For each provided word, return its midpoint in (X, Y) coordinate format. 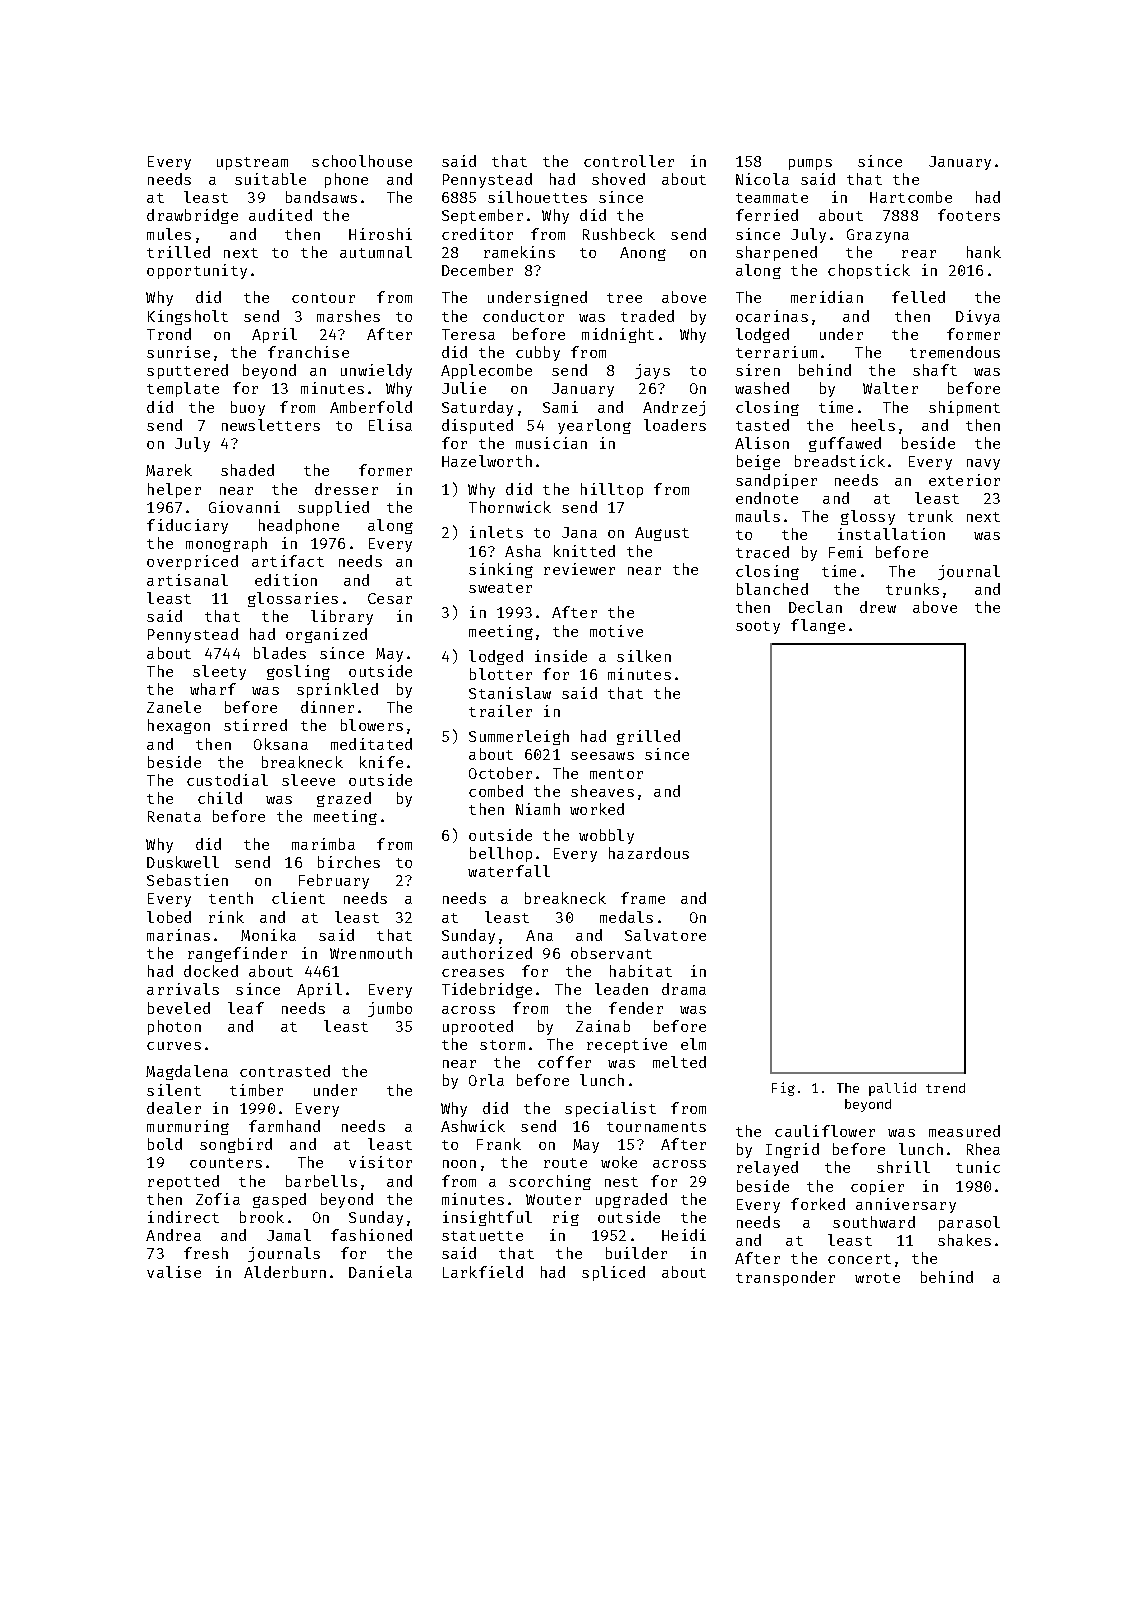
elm (693, 1044)
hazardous (649, 853)
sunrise (178, 352)
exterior (964, 480)
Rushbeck (619, 234)
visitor (380, 1162)
